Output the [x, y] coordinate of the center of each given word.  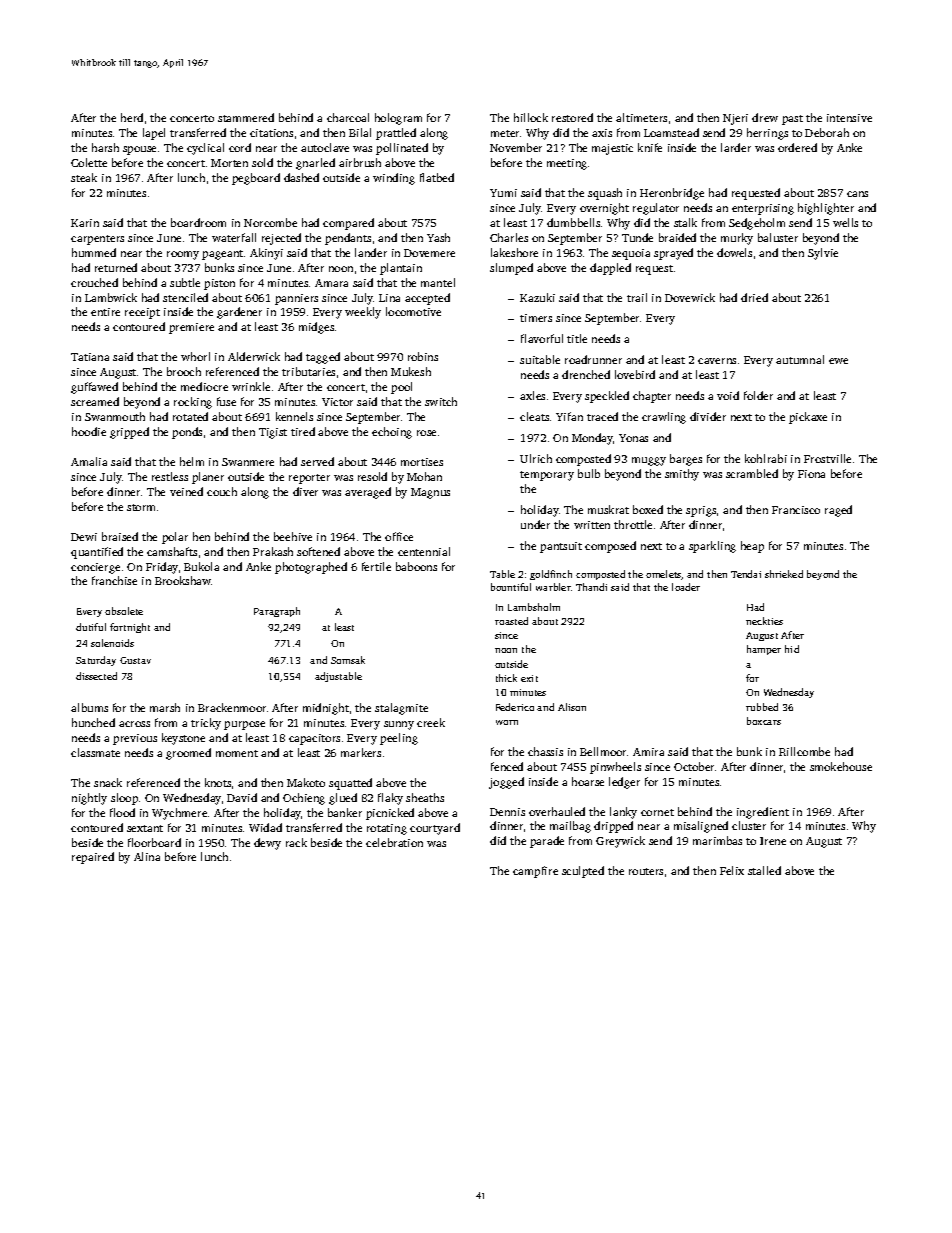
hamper [764, 650]
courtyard [435, 829]
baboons [416, 566]
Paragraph [277, 612]
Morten [229, 163]
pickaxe [808, 418]
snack [108, 782]
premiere [191, 328]
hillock [531, 117]
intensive [849, 118]
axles [532, 395]
